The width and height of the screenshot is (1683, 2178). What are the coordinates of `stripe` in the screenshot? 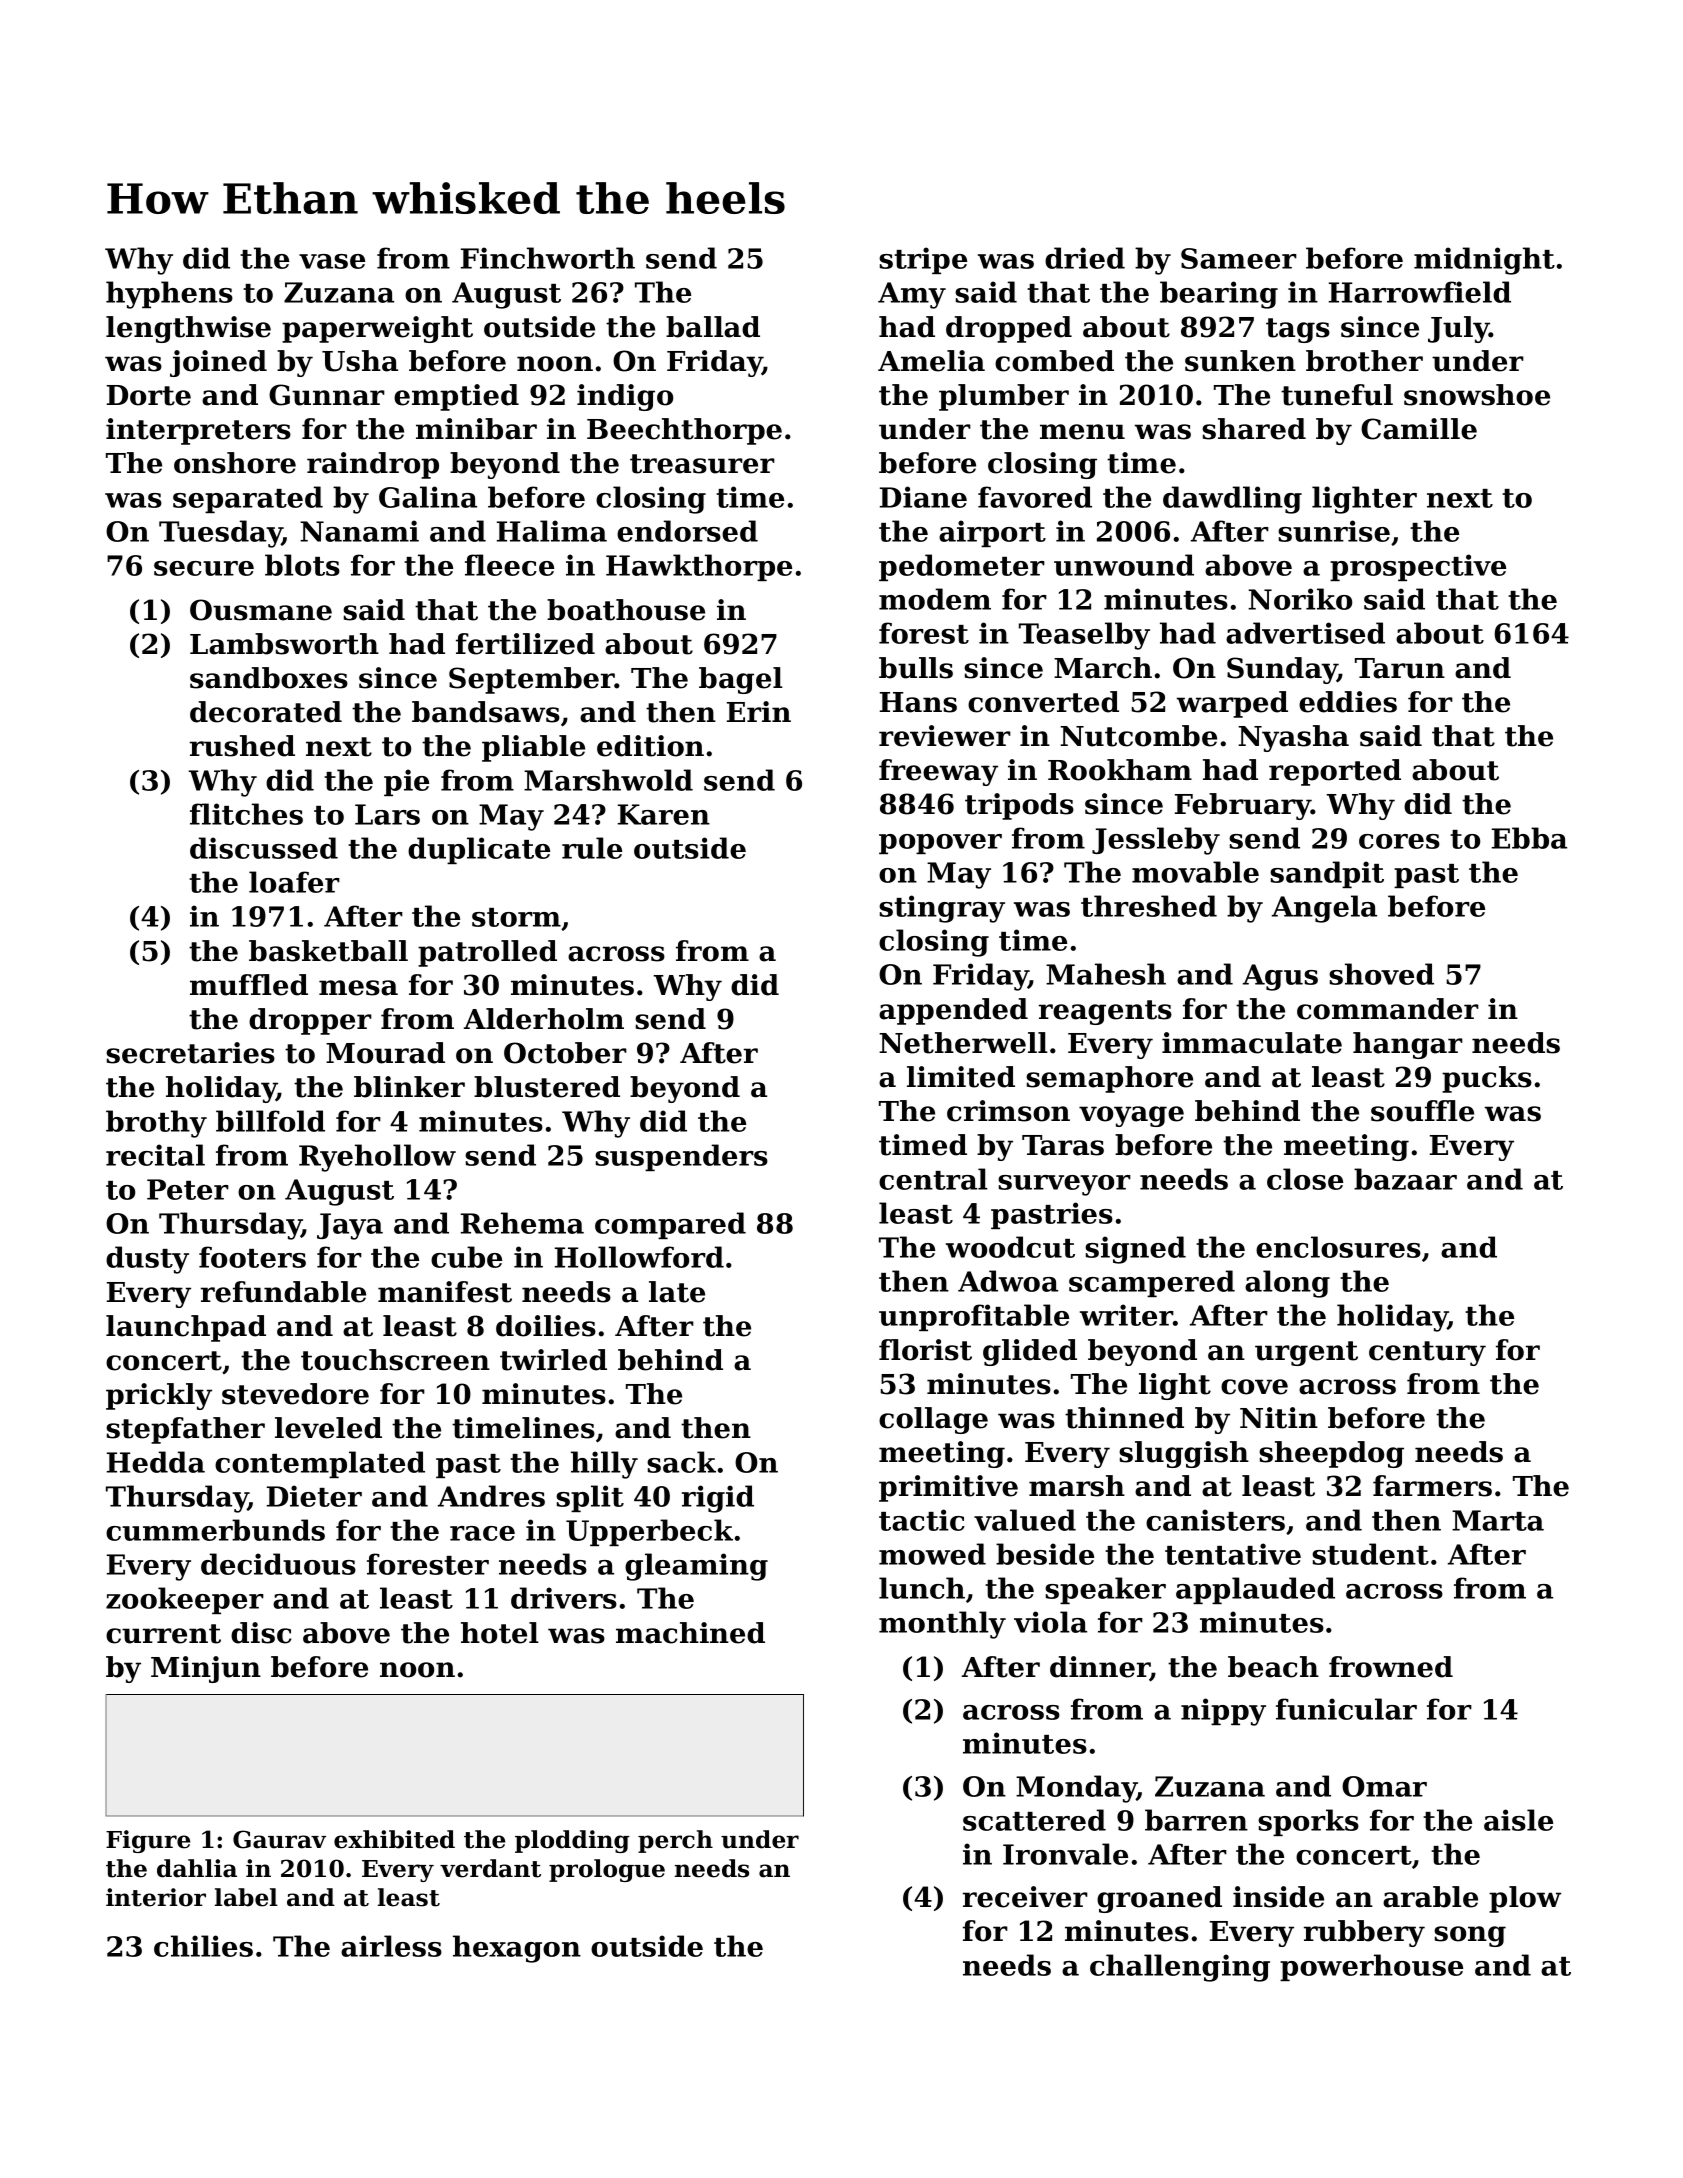 It's located at (923, 260).
